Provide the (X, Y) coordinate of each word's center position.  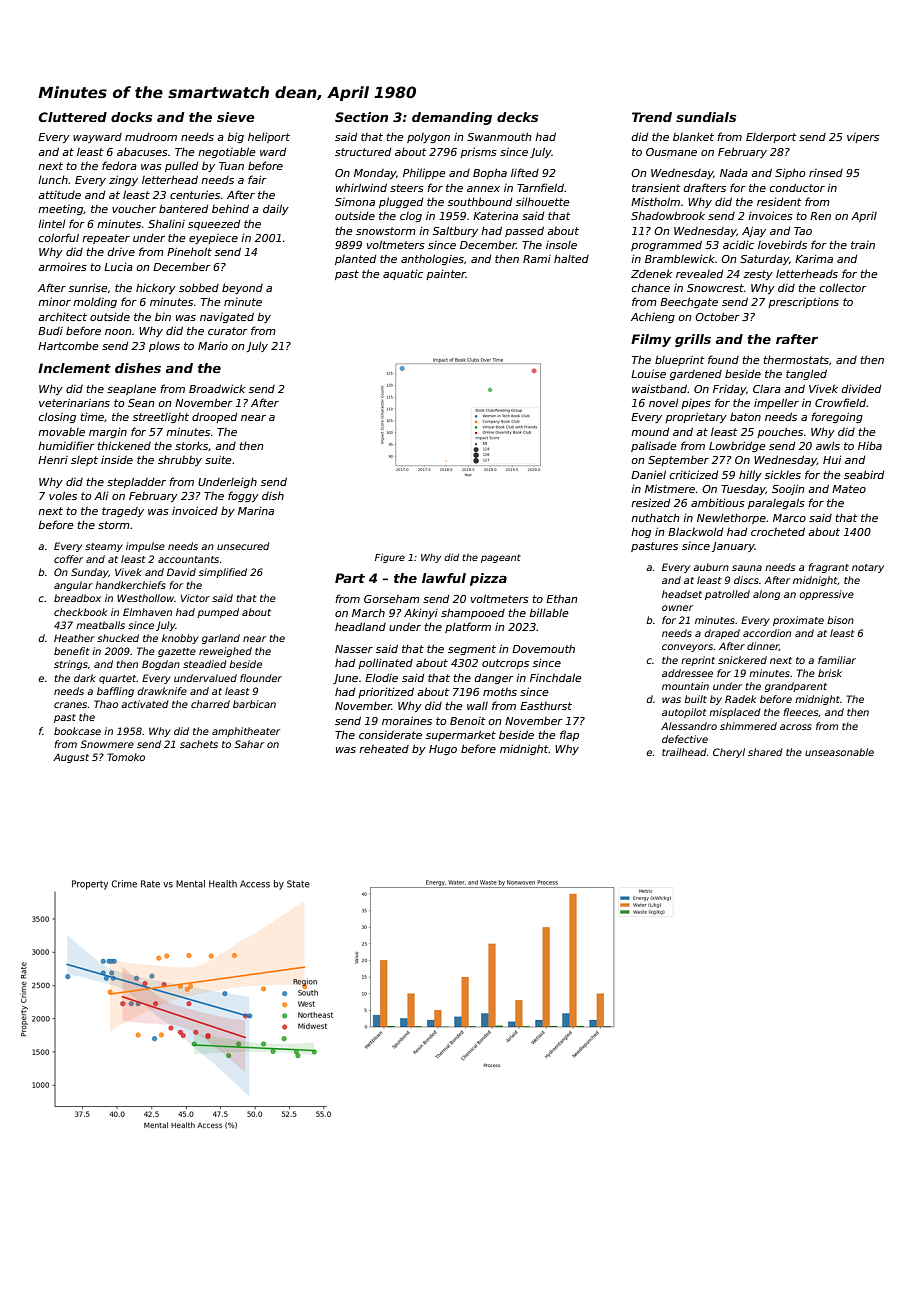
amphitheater (246, 732)
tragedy (123, 512)
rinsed (826, 173)
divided (861, 389)
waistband (660, 388)
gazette (177, 652)
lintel (51, 224)
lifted (525, 172)
